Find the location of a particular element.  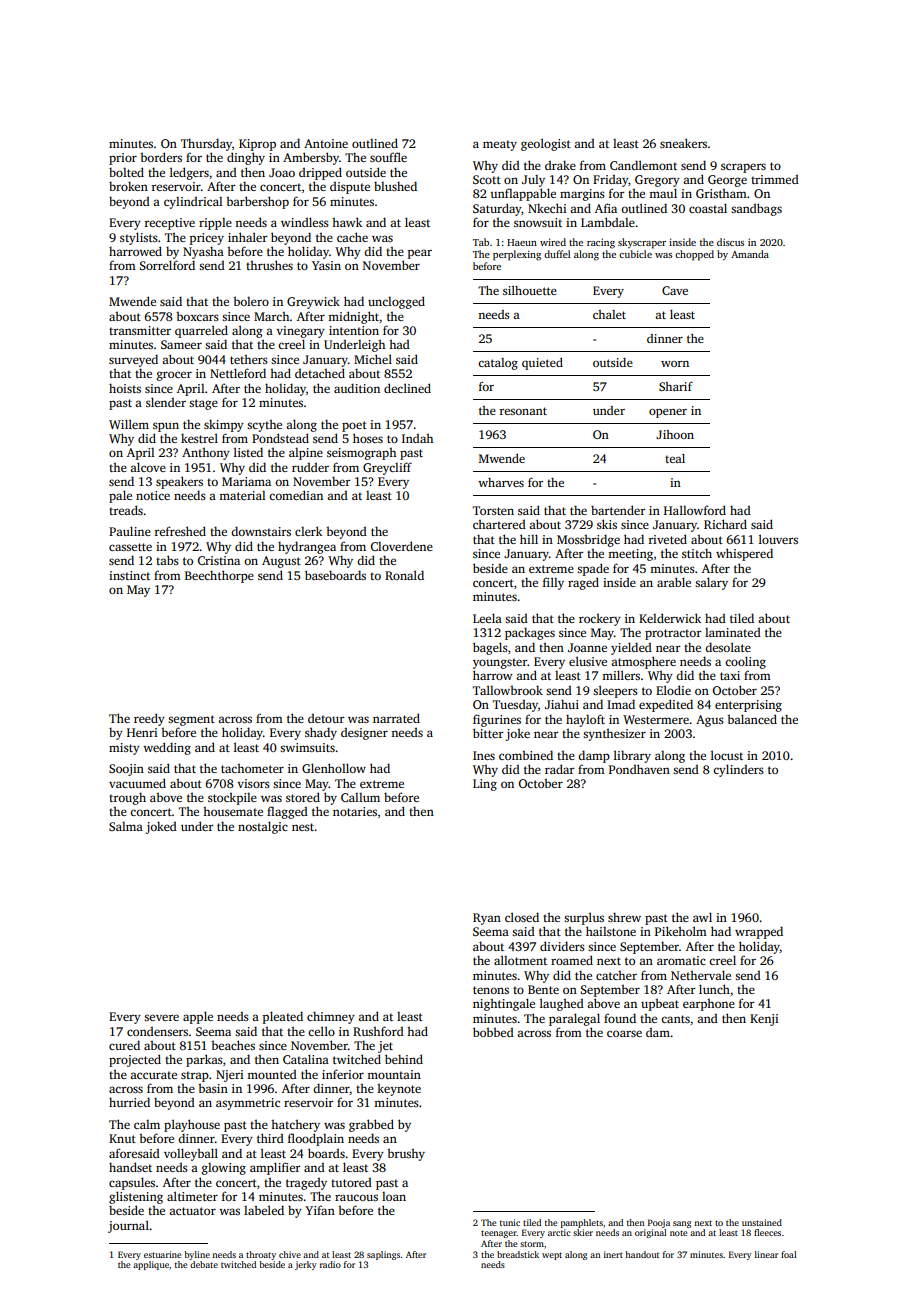

Salma is located at coordinates (126, 826).
